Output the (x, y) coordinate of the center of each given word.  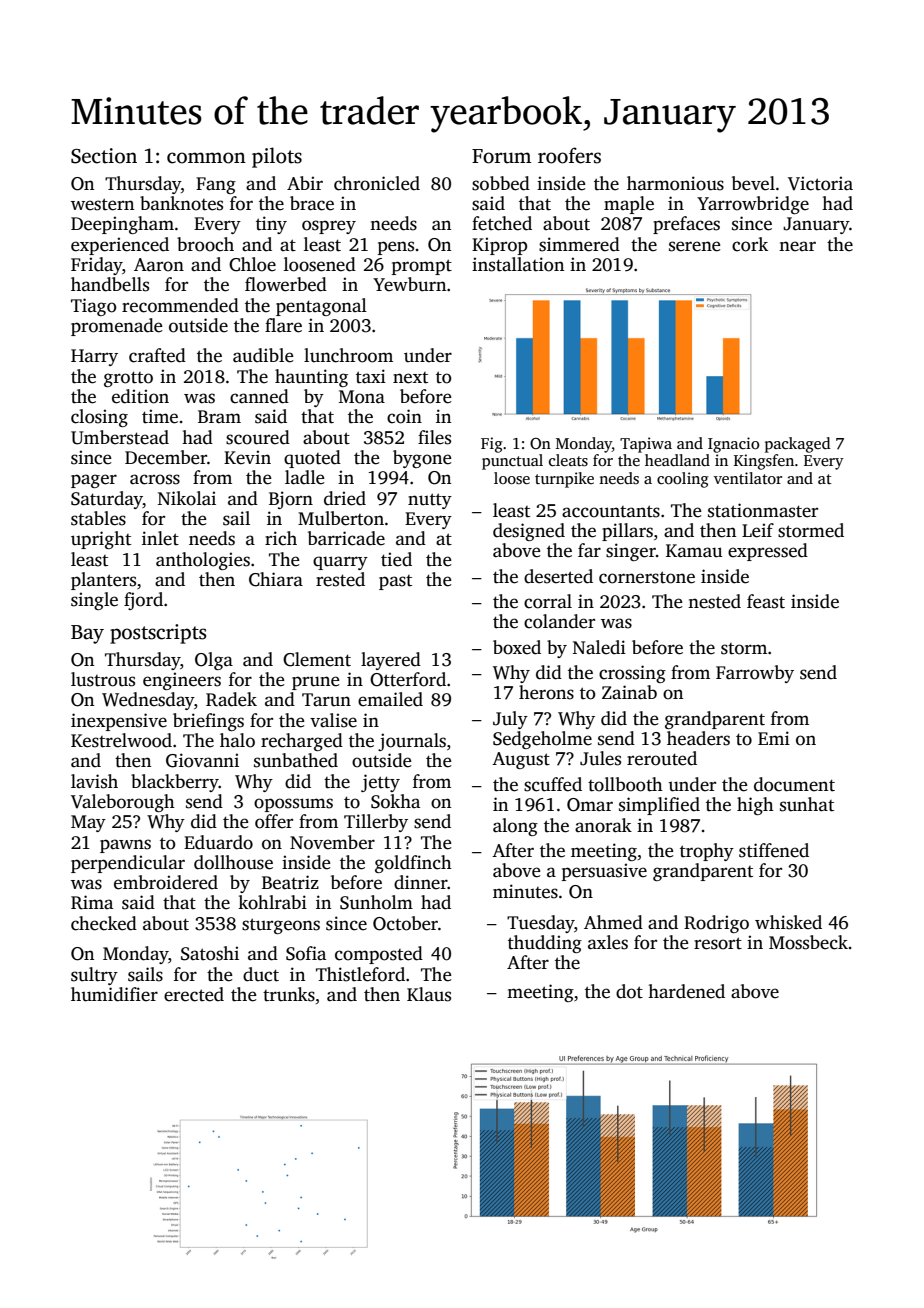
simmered (579, 244)
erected (194, 994)
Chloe (252, 264)
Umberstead (120, 437)
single (94, 601)
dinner (421, 882)
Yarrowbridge (753, 205)
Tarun (326, 700)
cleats (568, 460)
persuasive (604, 872)
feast (766, 601)
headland (677, 460)
